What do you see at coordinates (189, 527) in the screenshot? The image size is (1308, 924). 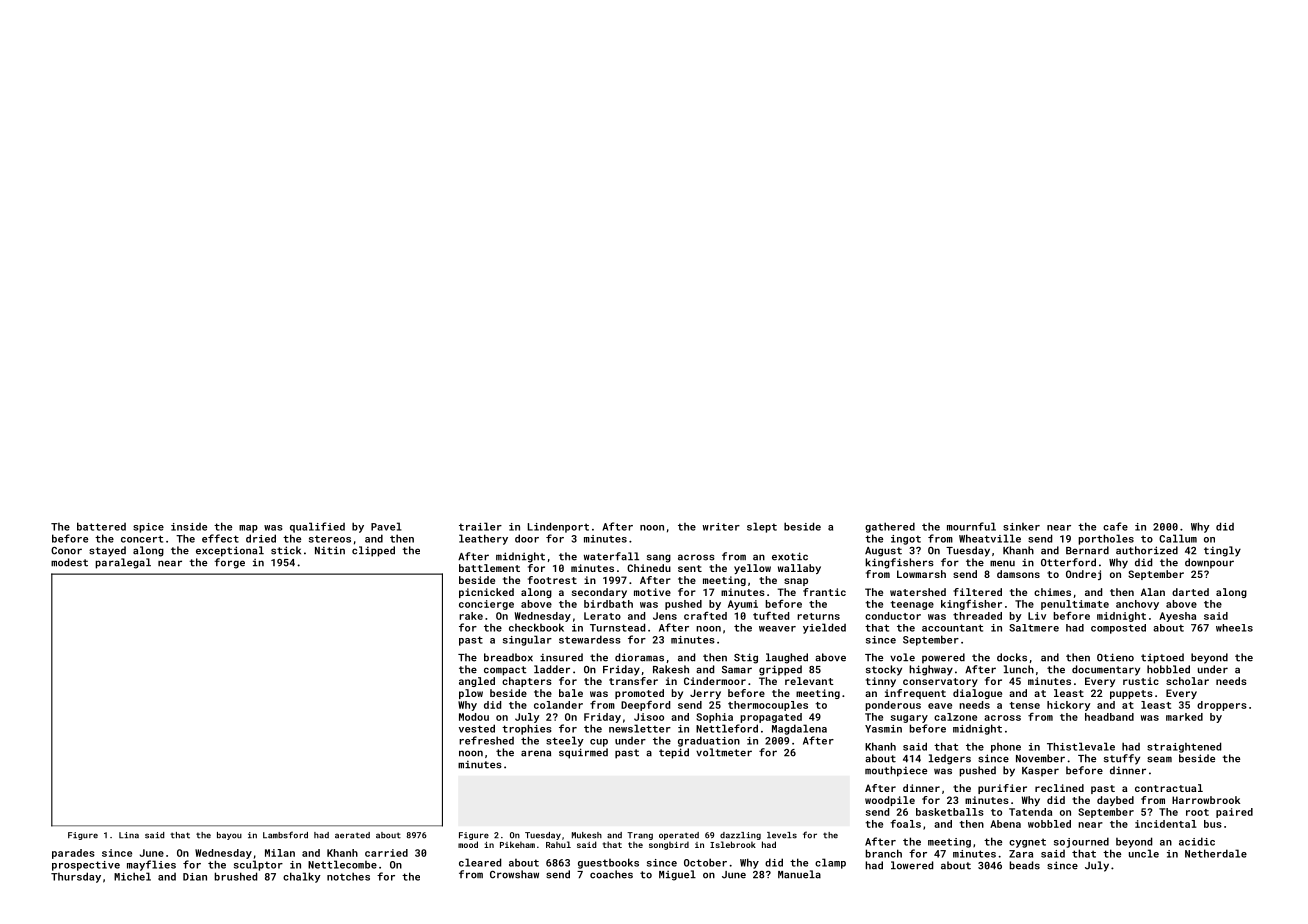 I see `inside` at bounding box center [189, 527].
